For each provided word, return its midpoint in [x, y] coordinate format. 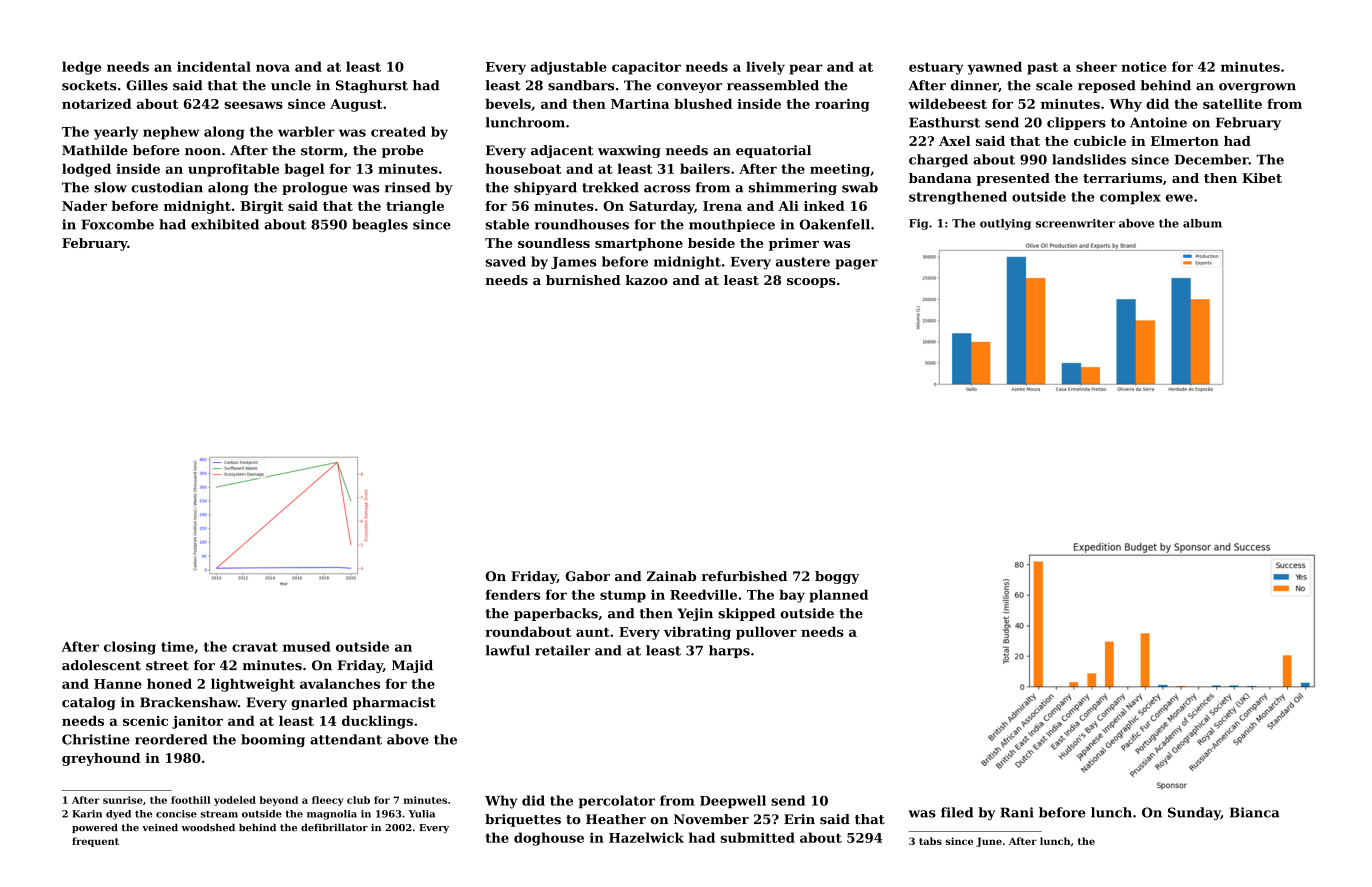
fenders [513, 594]
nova [273, 68]
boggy [837, 577]
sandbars [581, 85]
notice [1143, 67]
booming [273, 740]
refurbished [744, 576]
